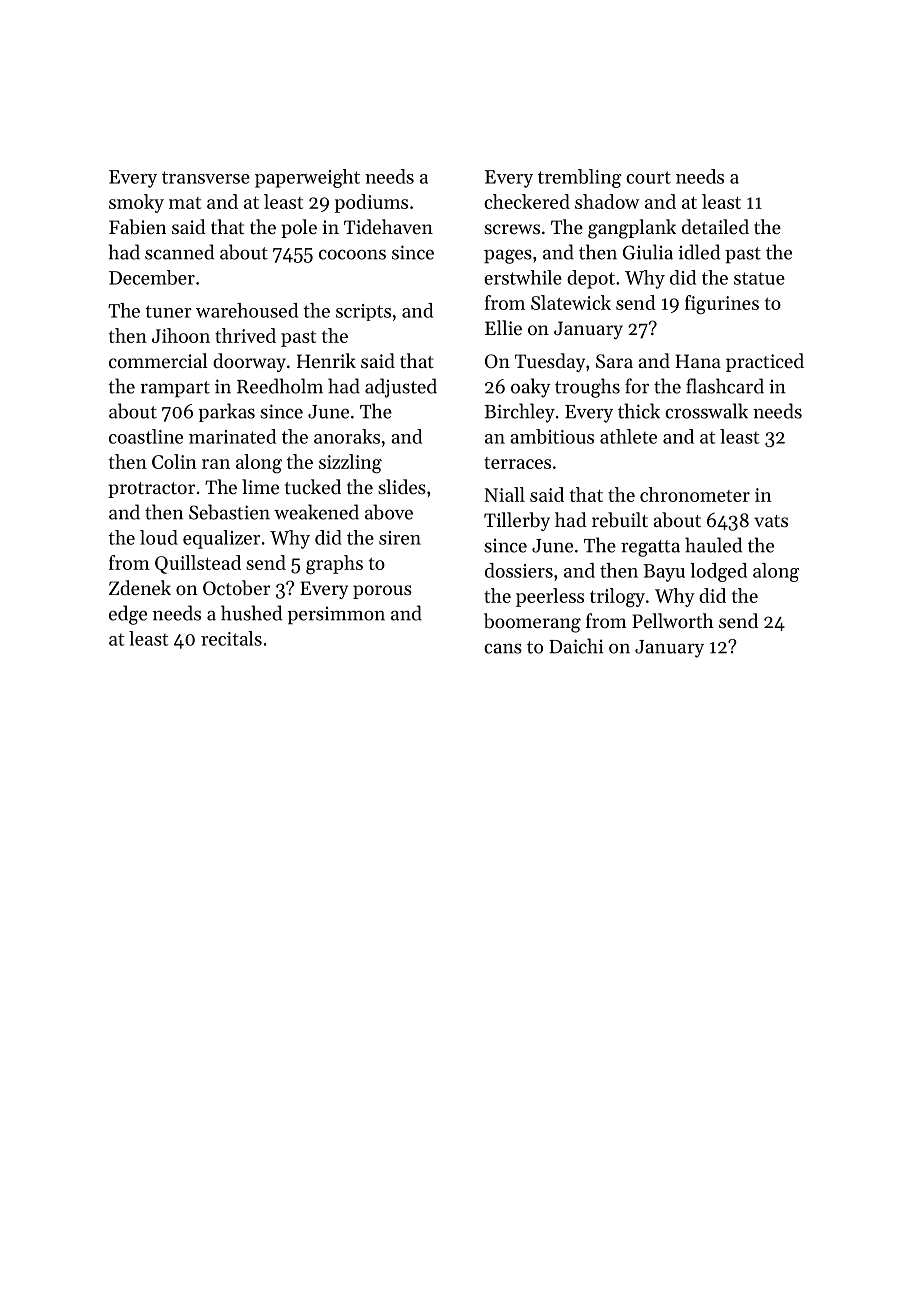 The image size is (924, 1311). Describe the element at coordinates (221, 539) in the image. I see `equalizer` at that location.
